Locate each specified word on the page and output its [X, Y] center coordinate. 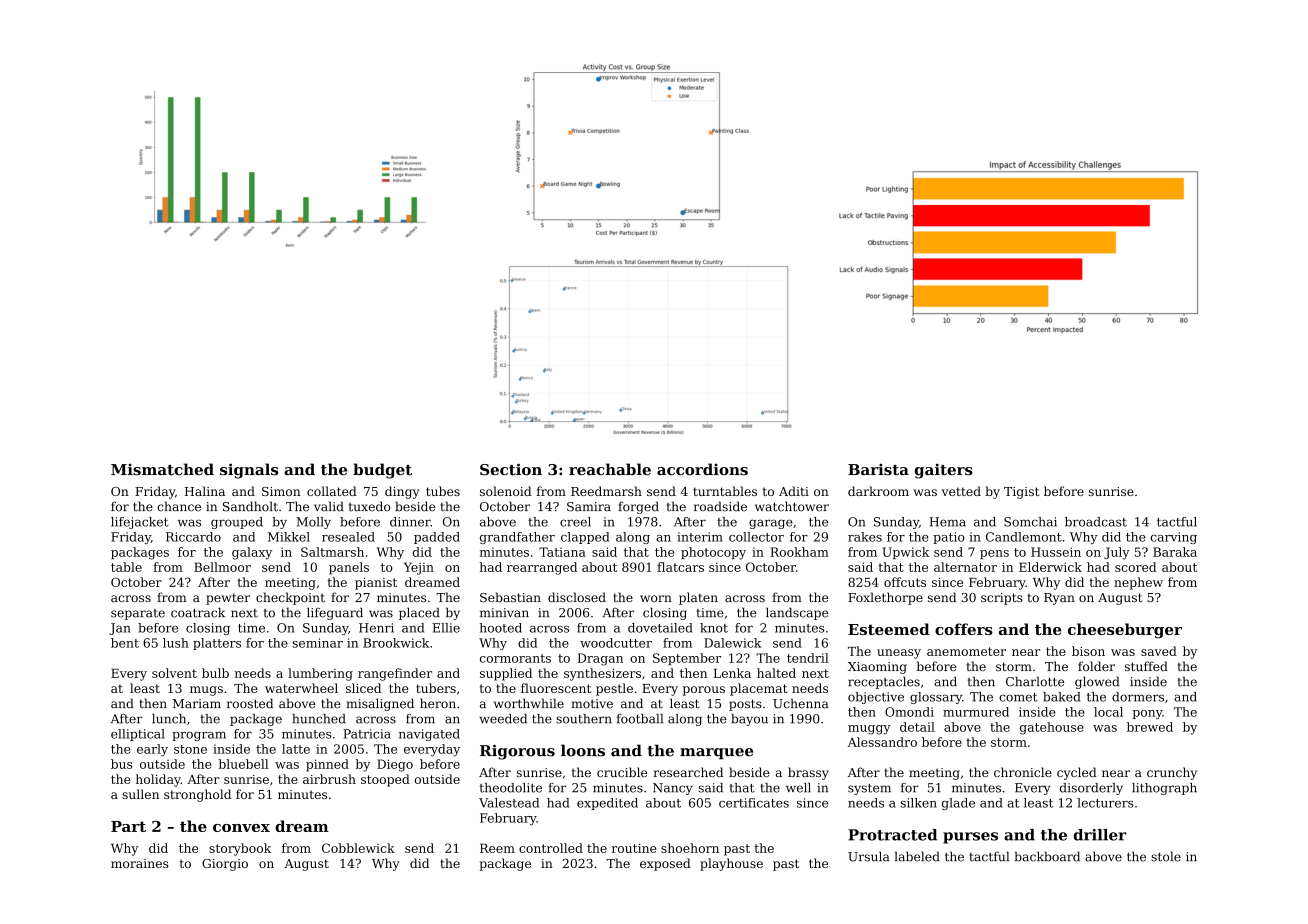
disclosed [577, 597]
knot [714, 628]
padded [437, 538]
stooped [385, 780]
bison [1088, 651]
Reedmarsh [606, 491]
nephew [1138, 583]
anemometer [966, 651]
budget [382, 471]
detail [917, 727]
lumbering [320, 674]
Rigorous [517, 752]
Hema [947, 522]
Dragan [600, 659]
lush [176, 643]
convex [241, 828]
